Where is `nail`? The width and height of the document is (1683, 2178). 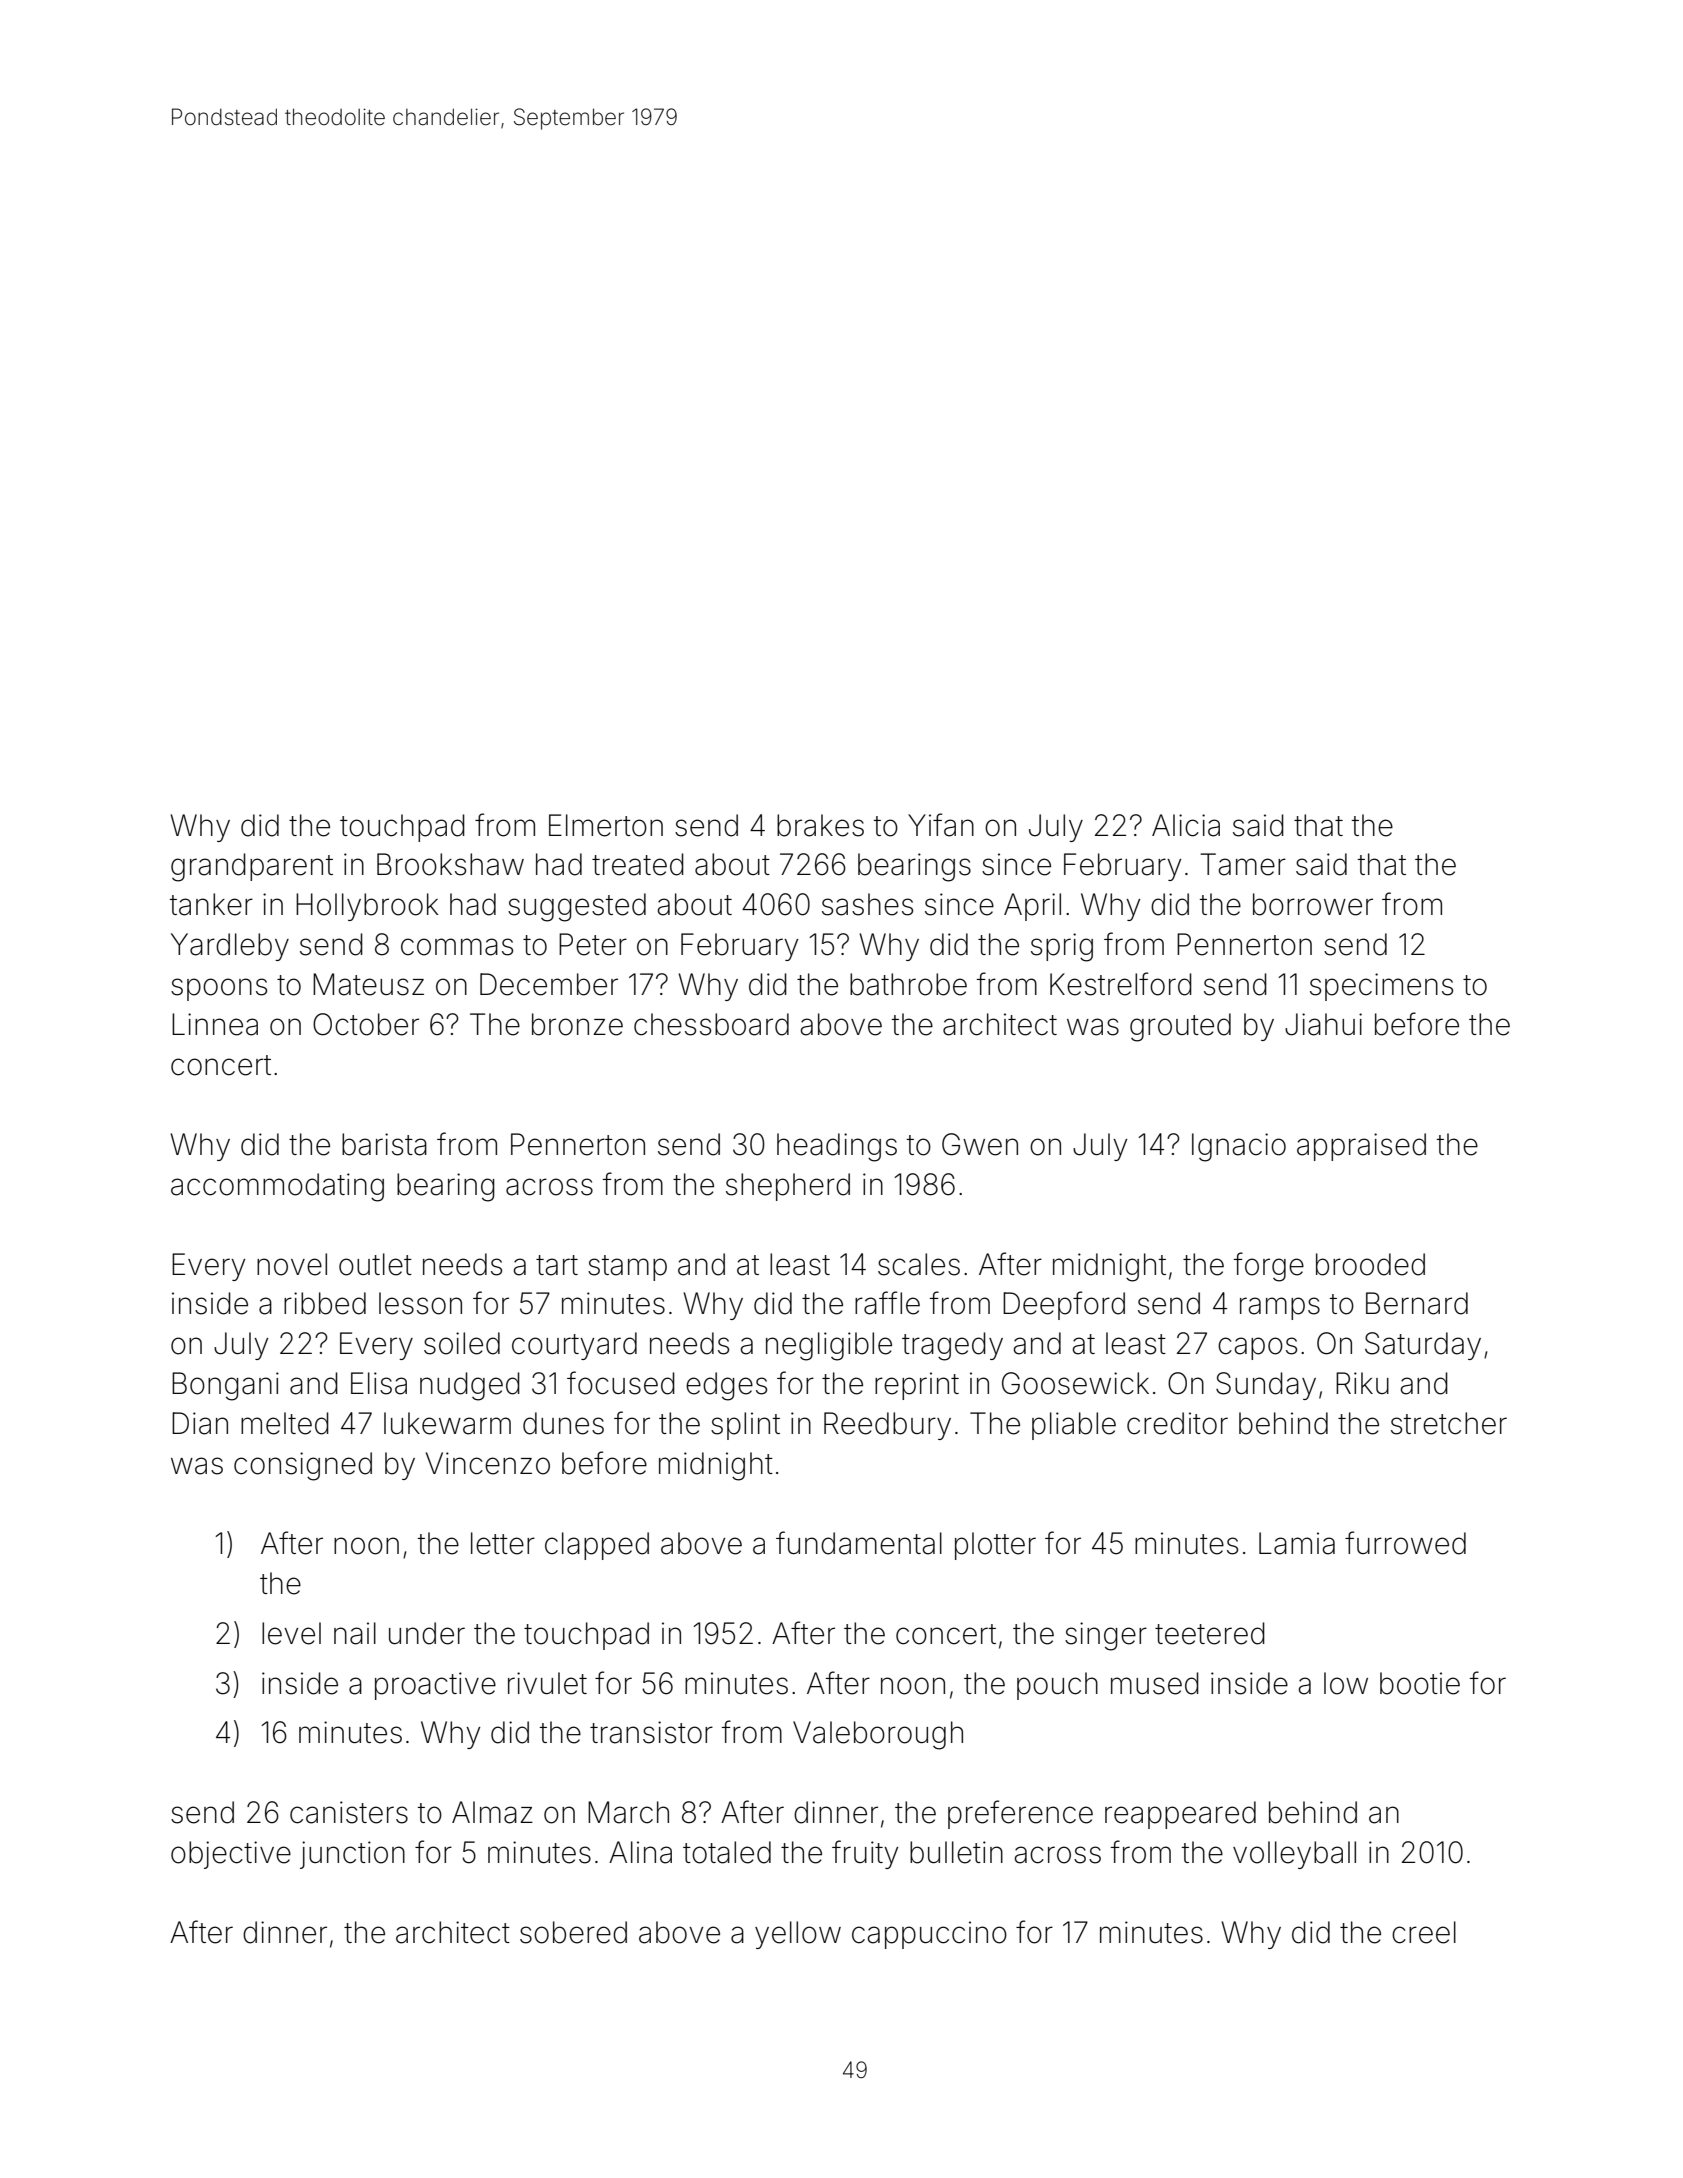 nail is located at coordinates (355, 1633).
